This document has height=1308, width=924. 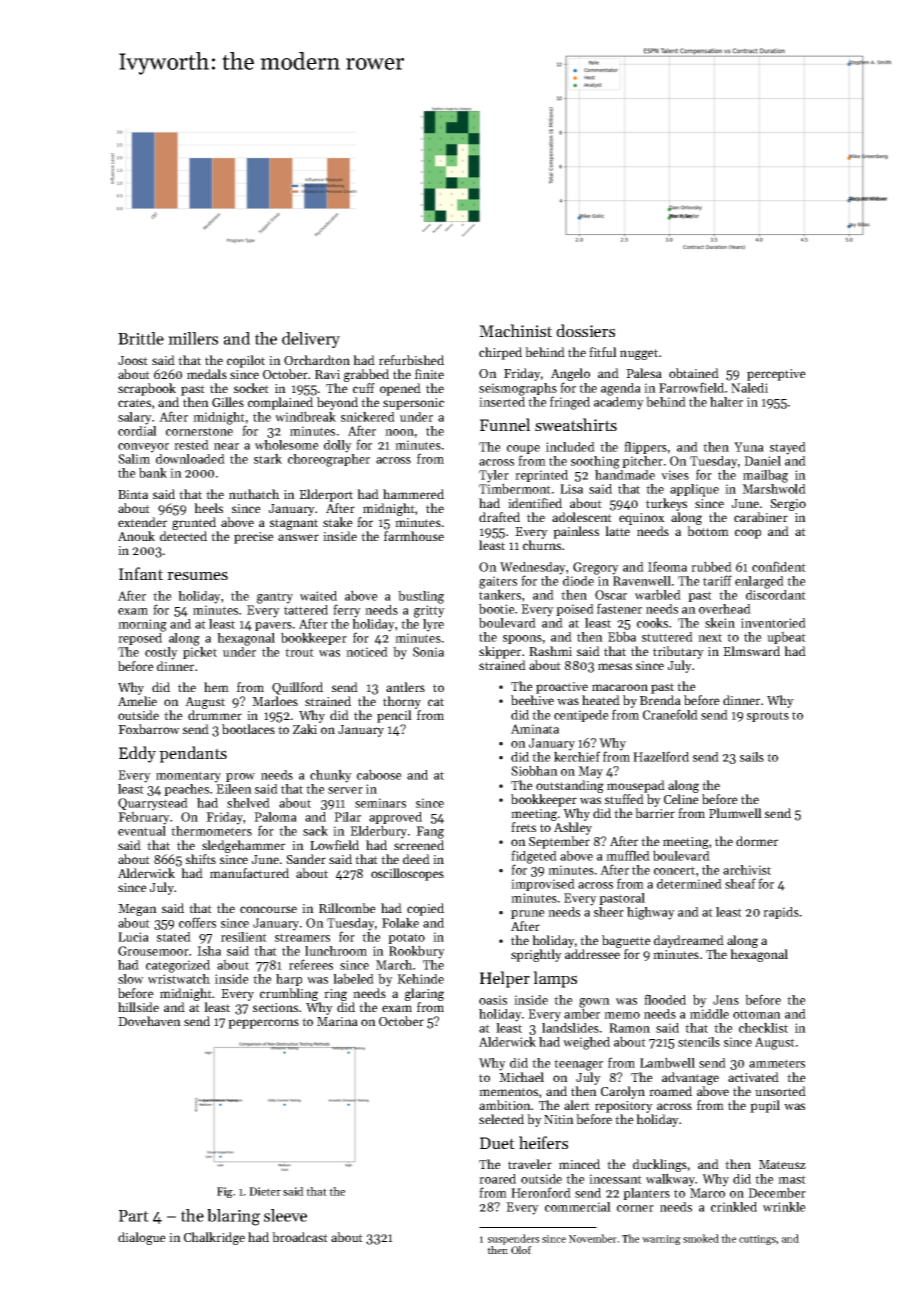 I want to click on Machinist, so click(x=515, y=330).
